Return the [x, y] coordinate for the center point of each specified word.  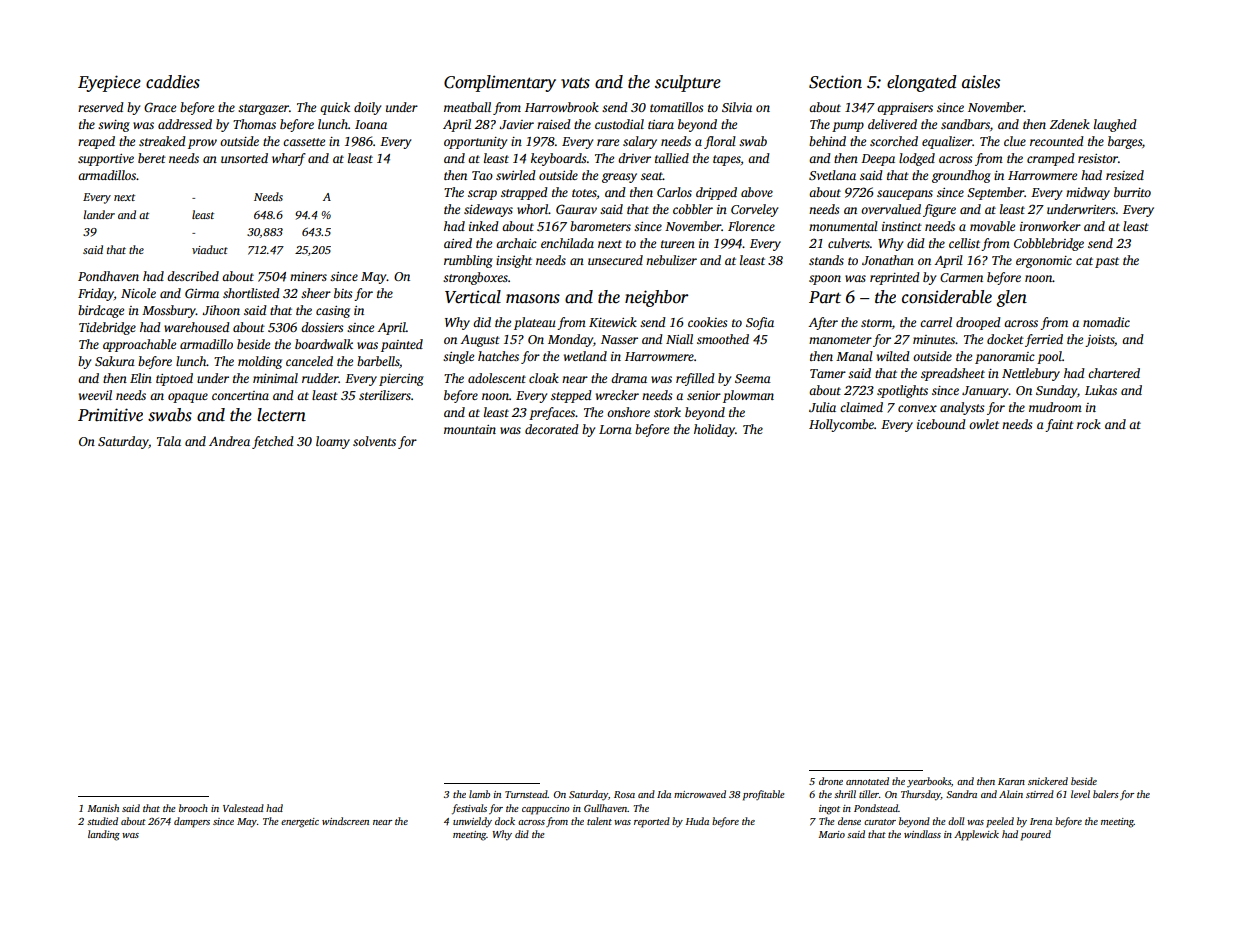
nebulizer [671, 260]
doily [367, 108]
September [996, 193]
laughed [1115, 125]
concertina [240, 395]
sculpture [688, 83]
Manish [103, 808]
